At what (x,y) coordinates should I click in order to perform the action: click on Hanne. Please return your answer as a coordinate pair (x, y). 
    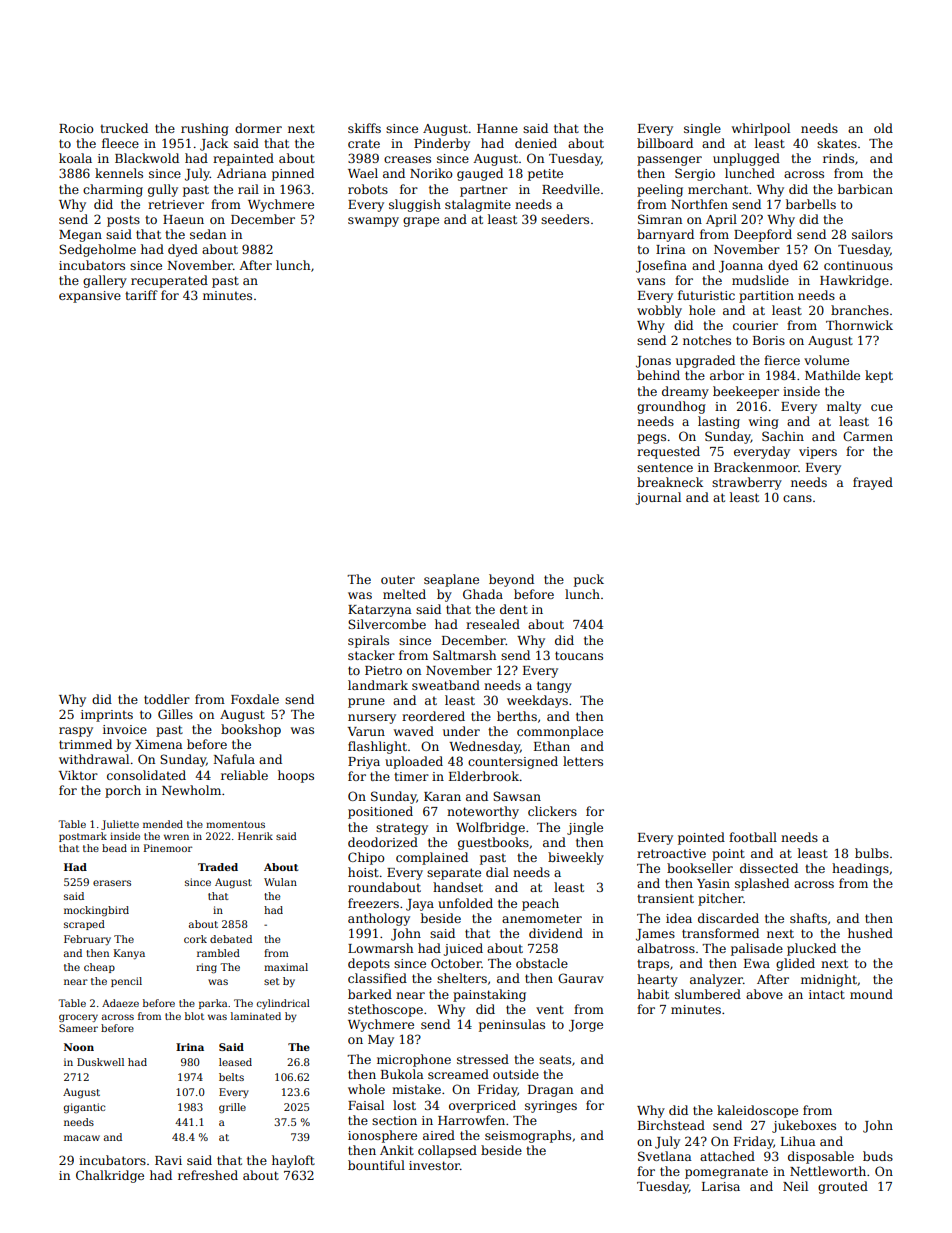
    Looking at the image, I should click on (497, 128).
